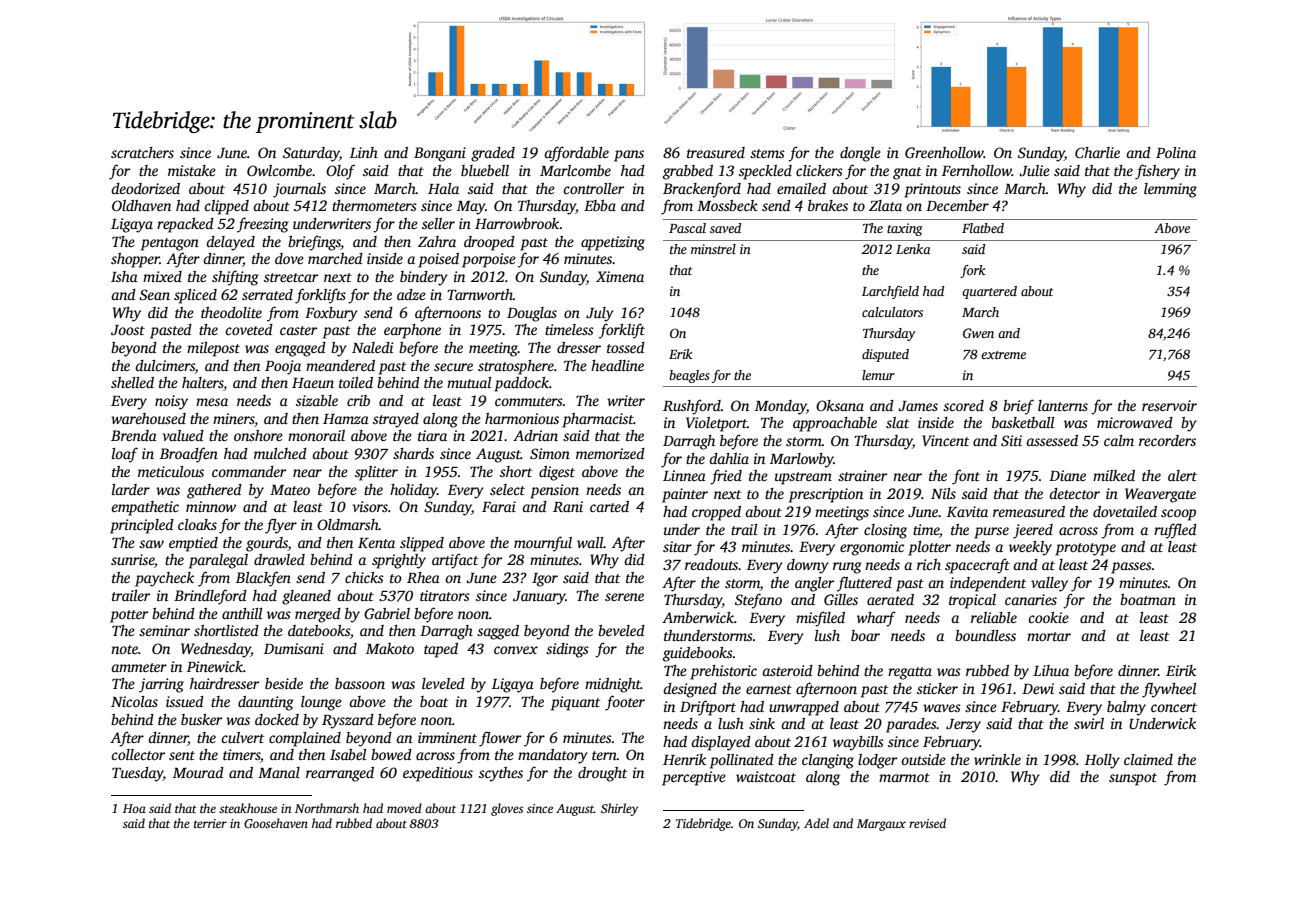  I want to click on Owlcombe, so click(279, 170).
